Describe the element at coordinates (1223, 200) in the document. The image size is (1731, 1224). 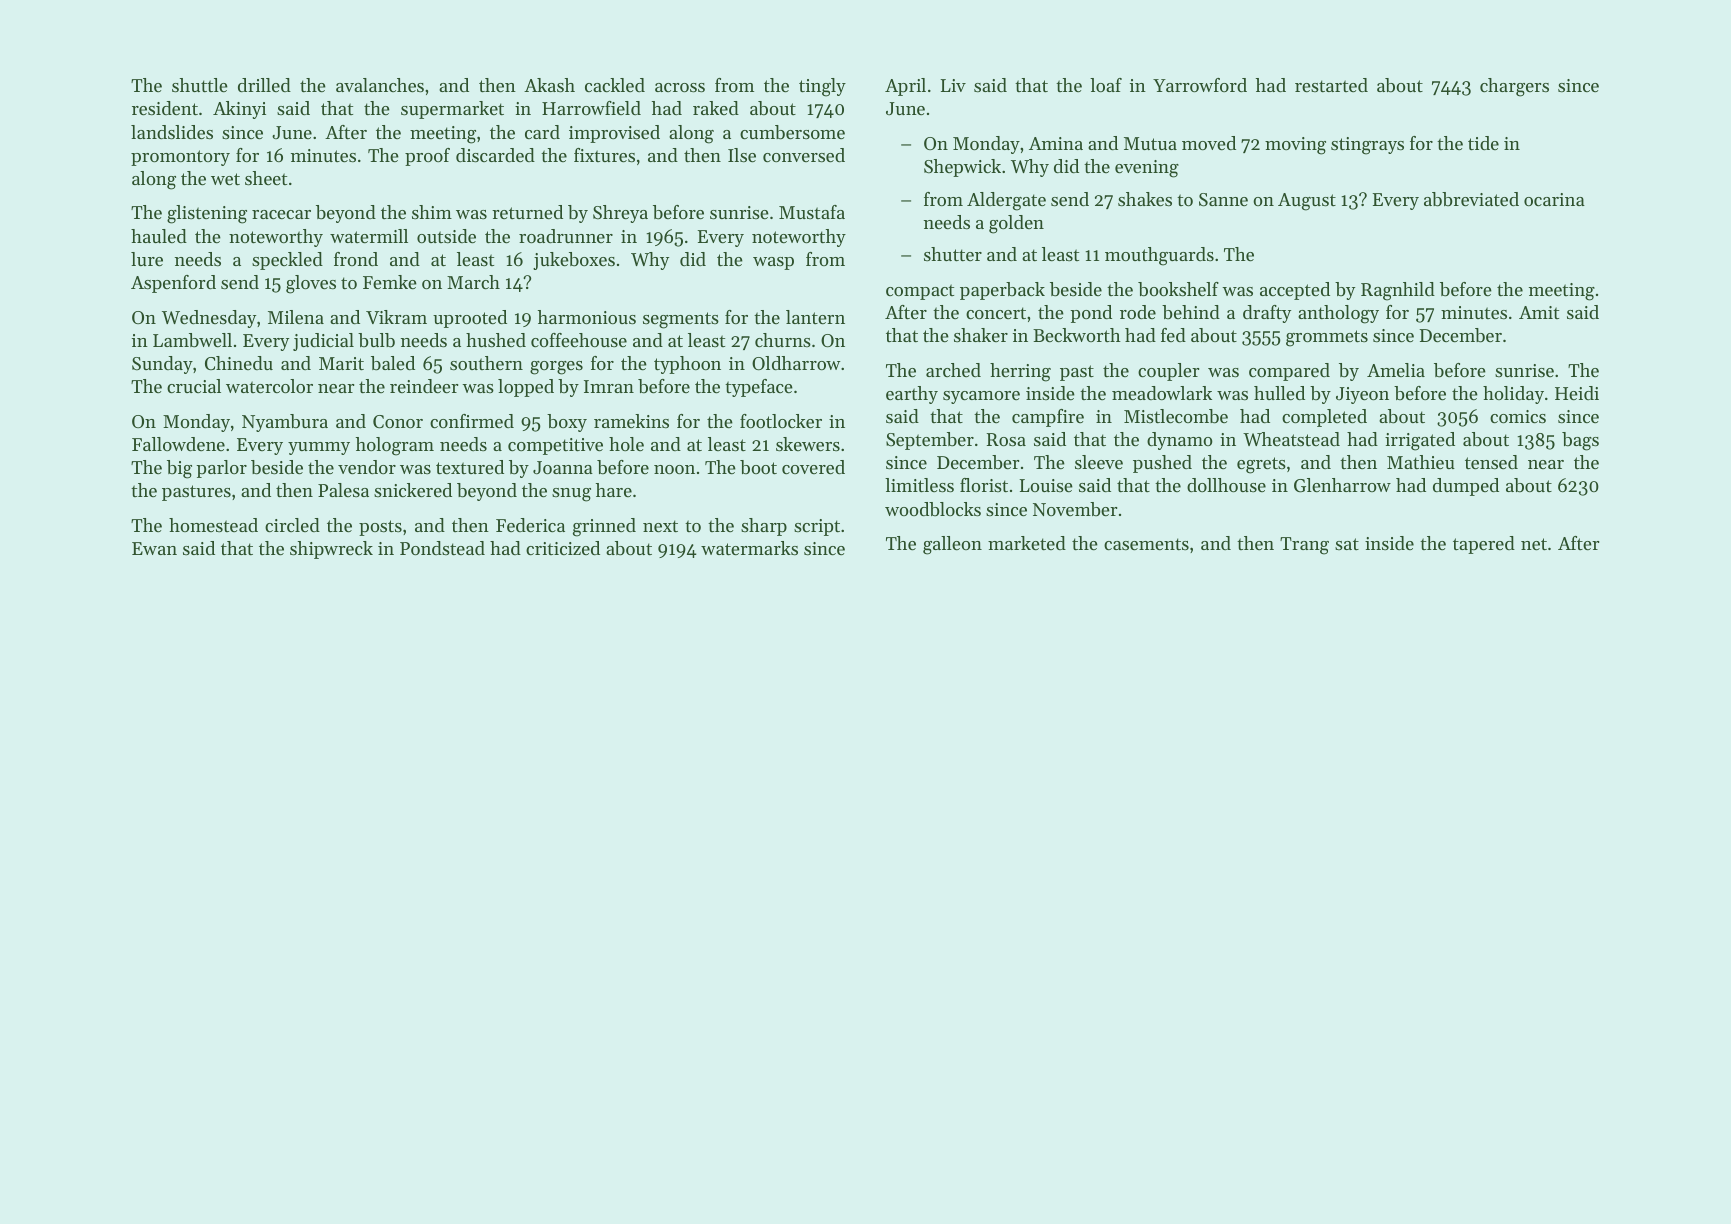
I see `Sanne` at that location.
